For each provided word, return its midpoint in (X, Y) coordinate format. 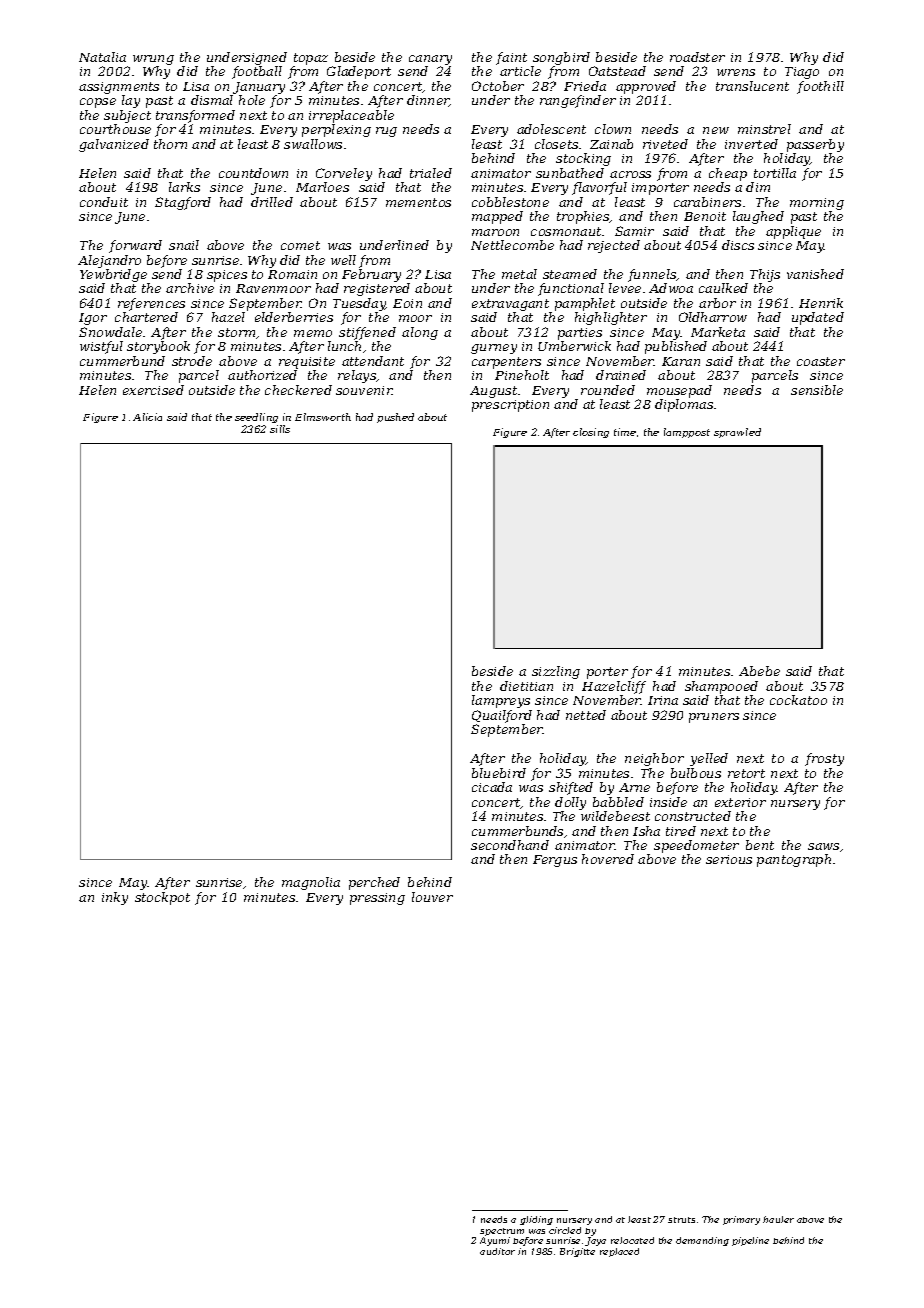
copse (98, 103)
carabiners (707, 202)
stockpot (162, 898)
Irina (663, 700)
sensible (817, 390)
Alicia (147, 417)
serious (729, 859)
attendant (373, 361)
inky (115, 898)
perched (374, 883)
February (371, 275)
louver (432, 897)
